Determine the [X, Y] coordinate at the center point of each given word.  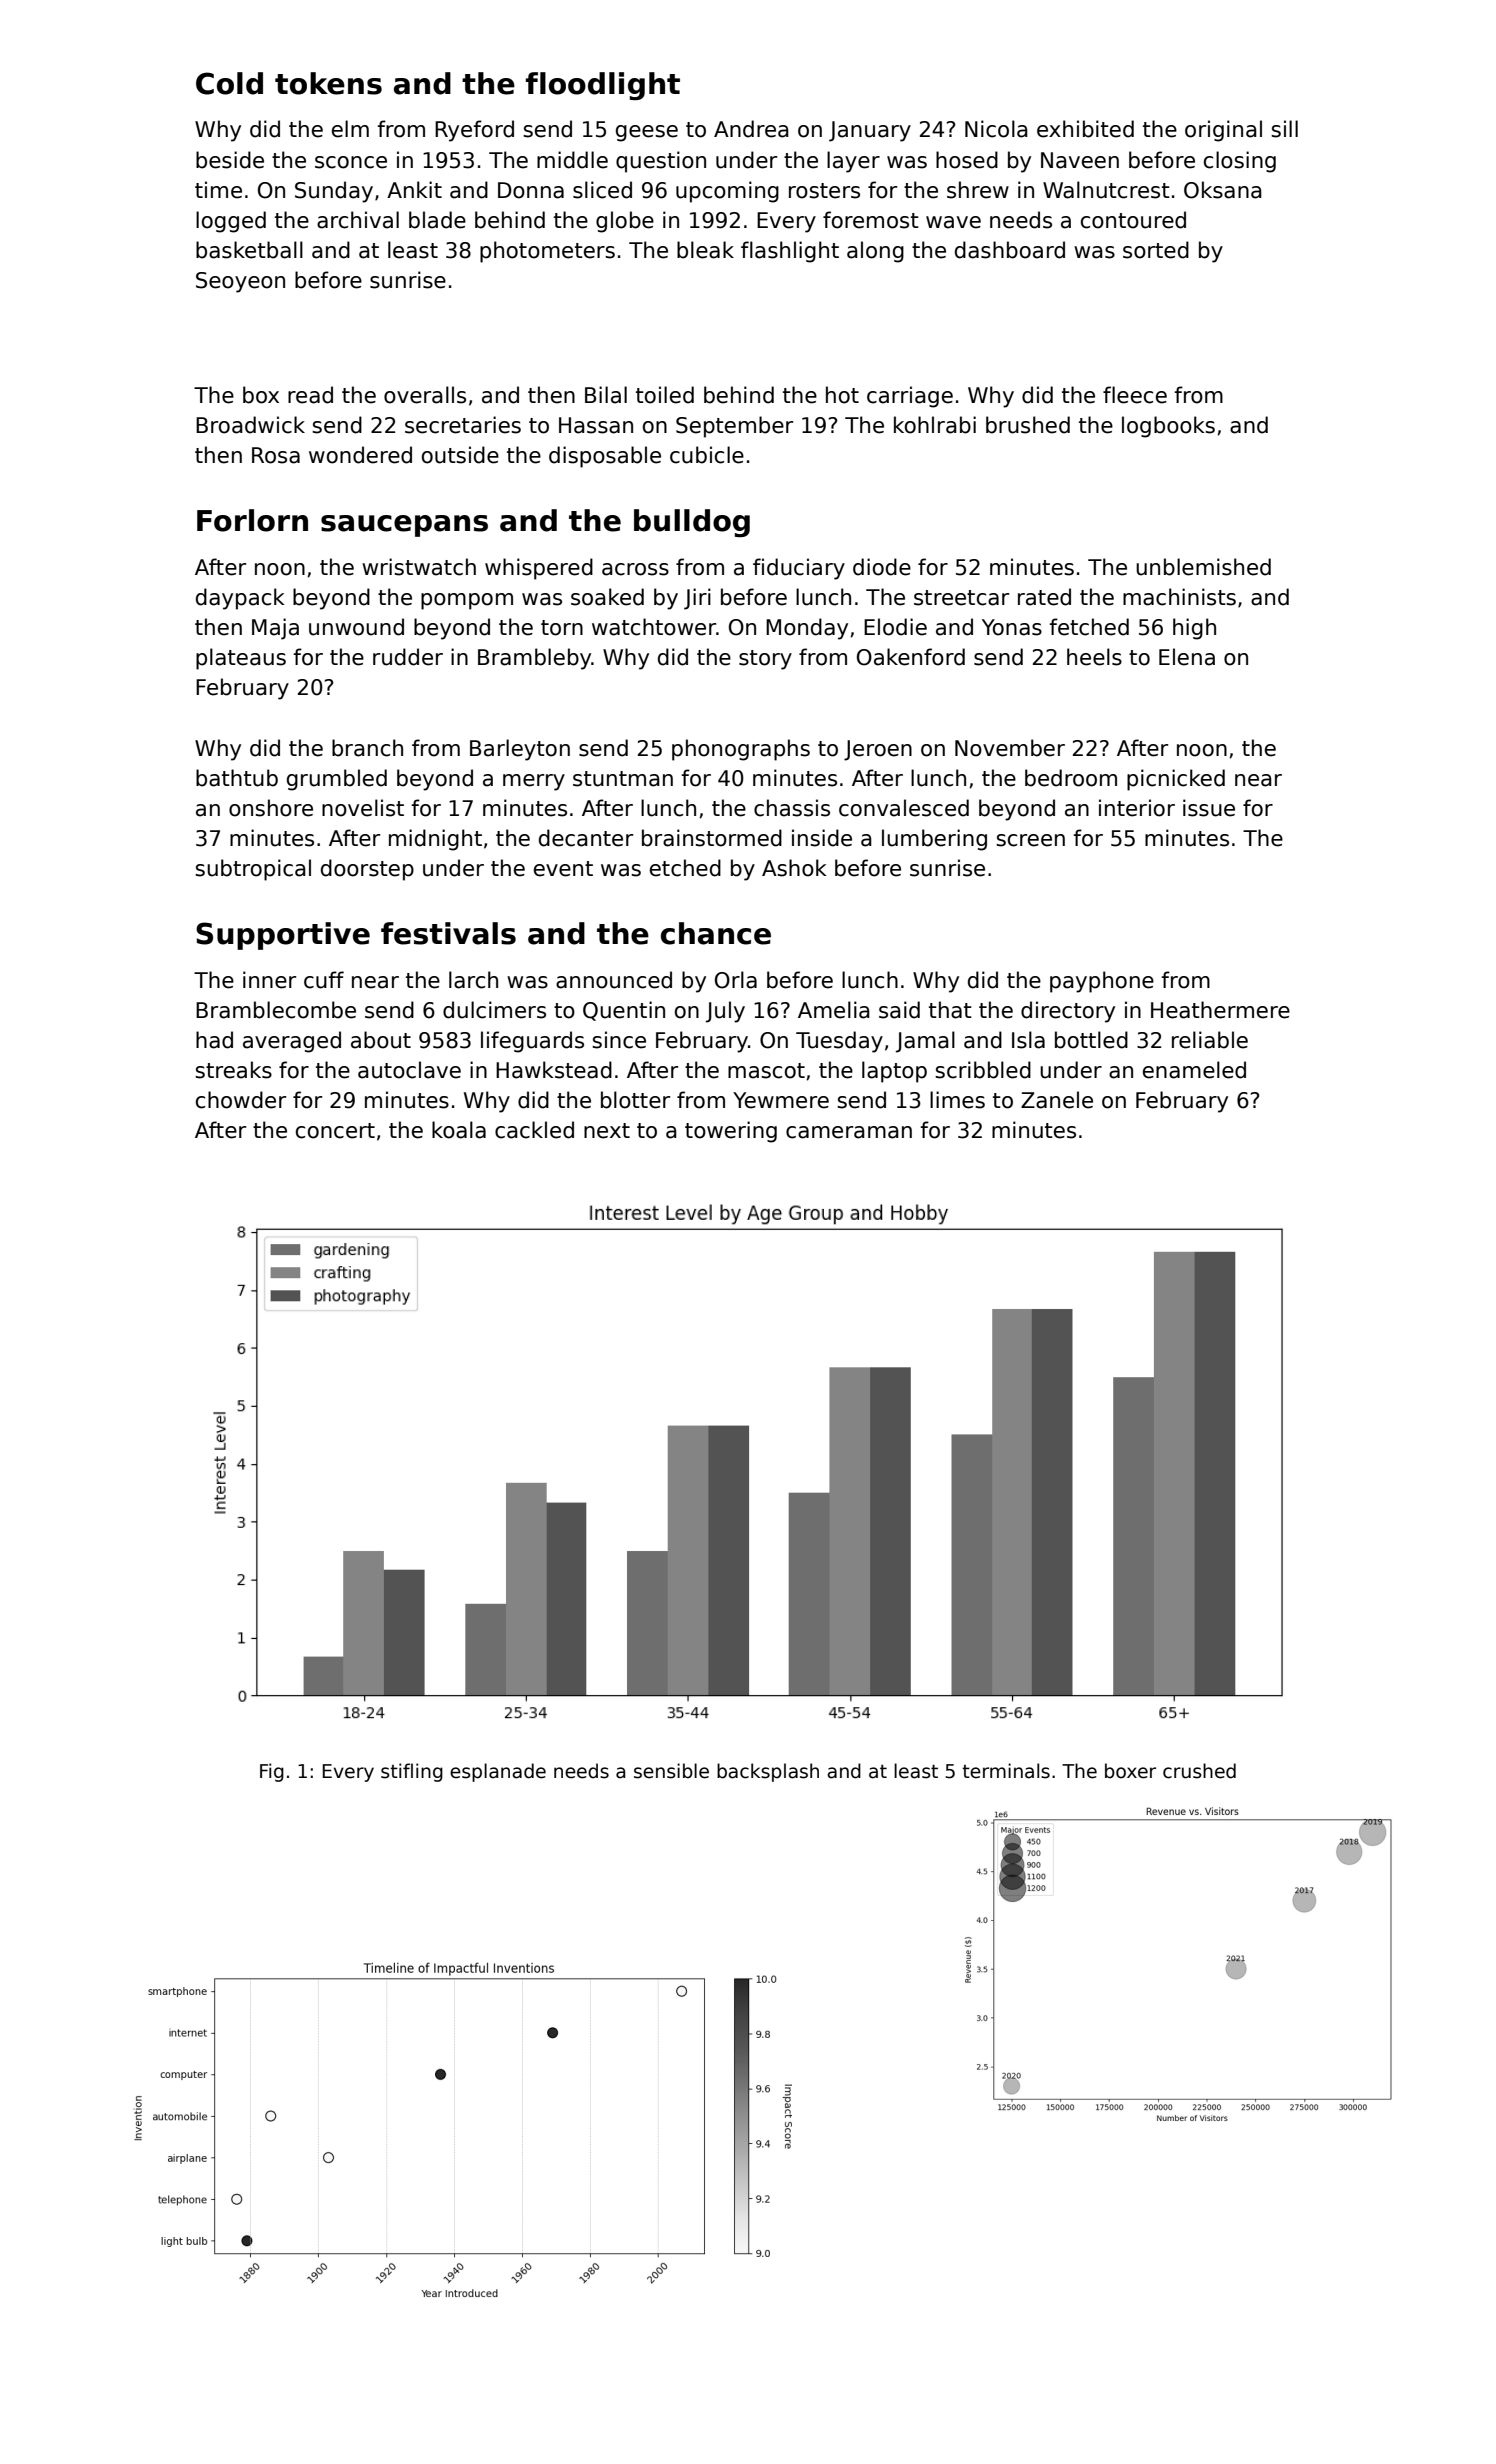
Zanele [1057, 1100]
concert [335, 1131]
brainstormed [712, 838]
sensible [671, 1771]
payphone [1102, 982]
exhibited [1085, 129]
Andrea [751, 129]
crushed [1199, 1771]
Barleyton [520, 750]
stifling [412, 1772]
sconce [351, 162]
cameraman [849, 1132]
